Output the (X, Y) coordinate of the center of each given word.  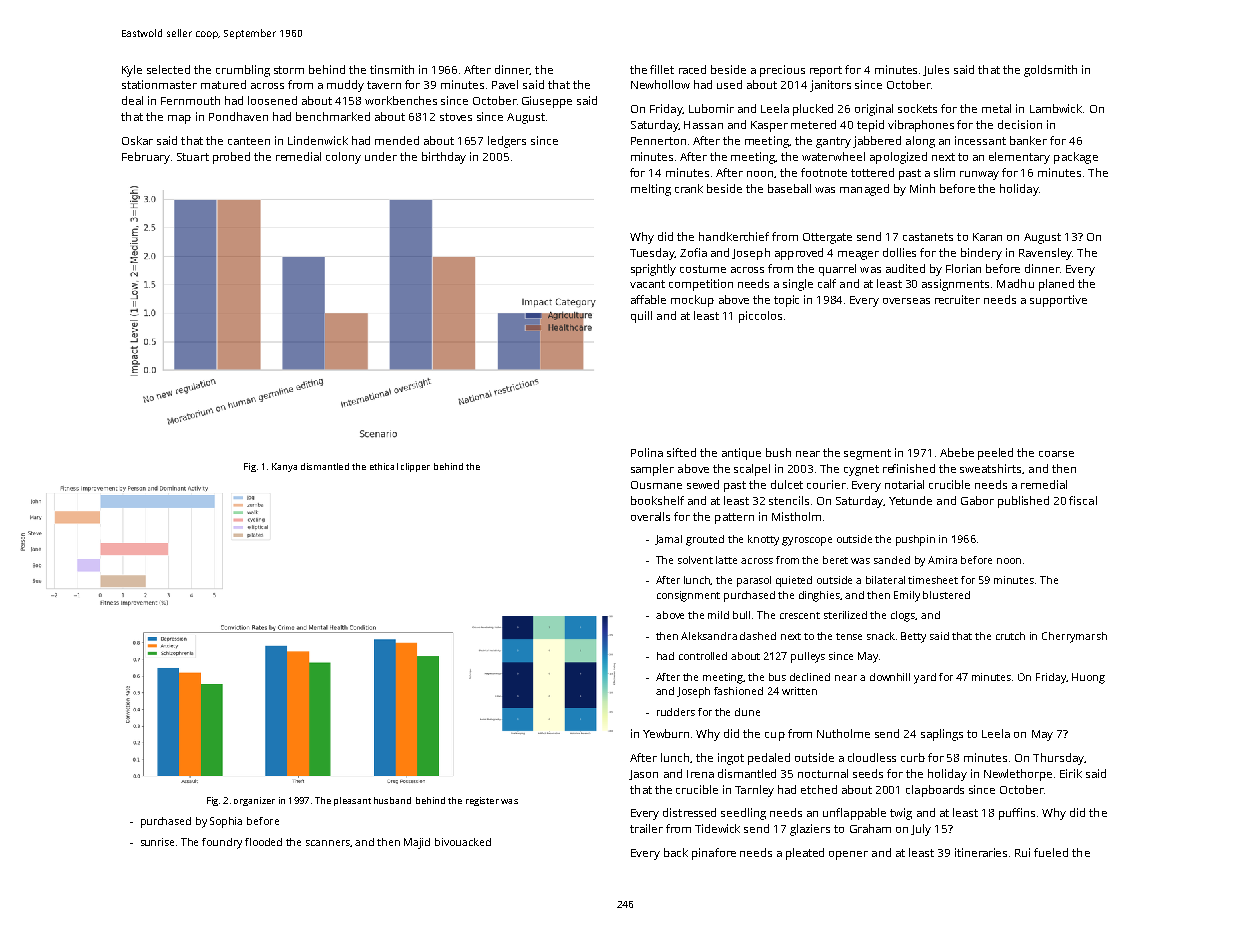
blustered (946, 595)
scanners (328, 843)
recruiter (957, 299)
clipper (415, 467)
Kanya (284, 467)
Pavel (505, 84)
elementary (1019, 158)
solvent (695, 560)
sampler (652, 470)
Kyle (132, 71)
